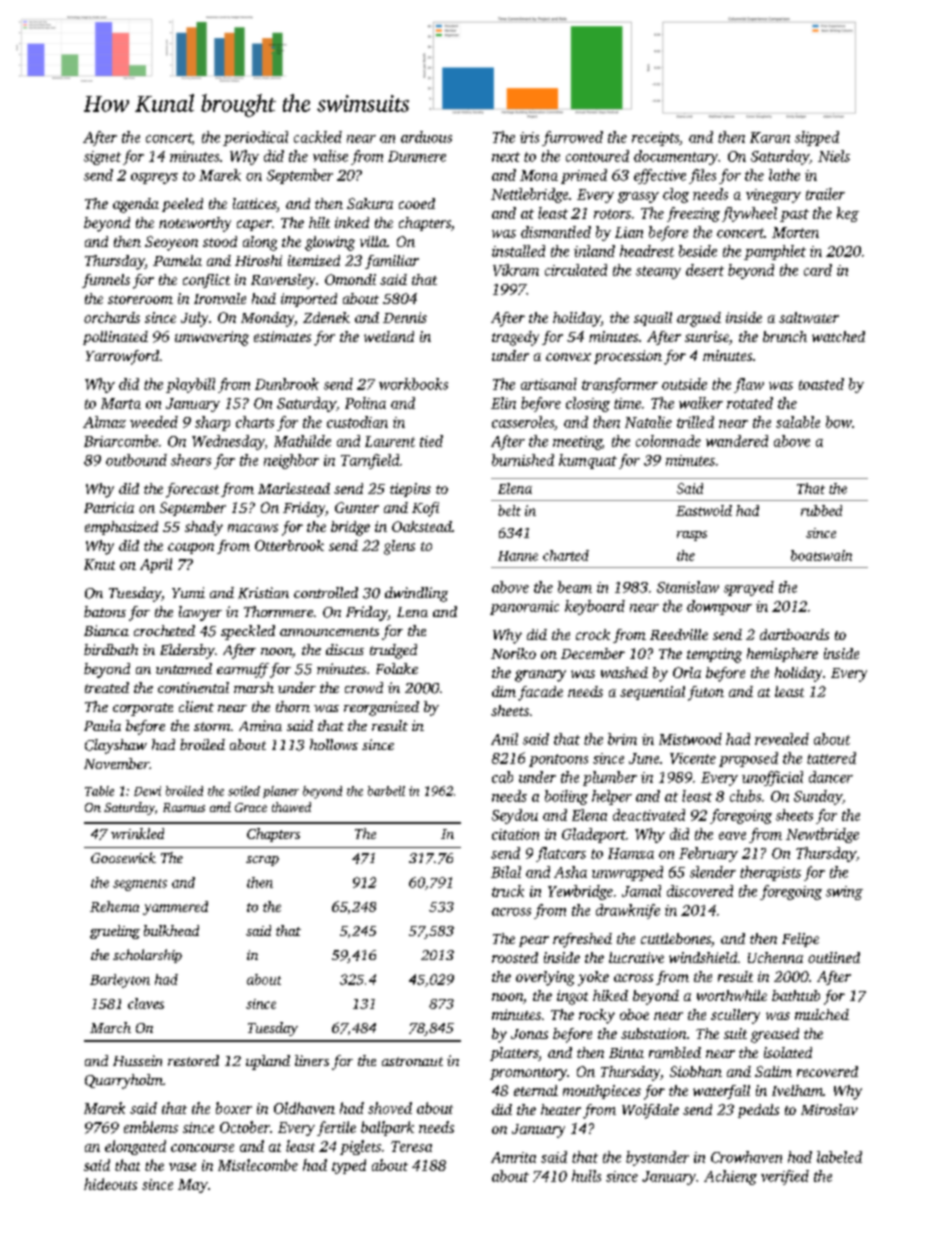  What do you see at coordinates (838, 336) in the screenshot?
I see `watched` at bounding box center [838, 336].
